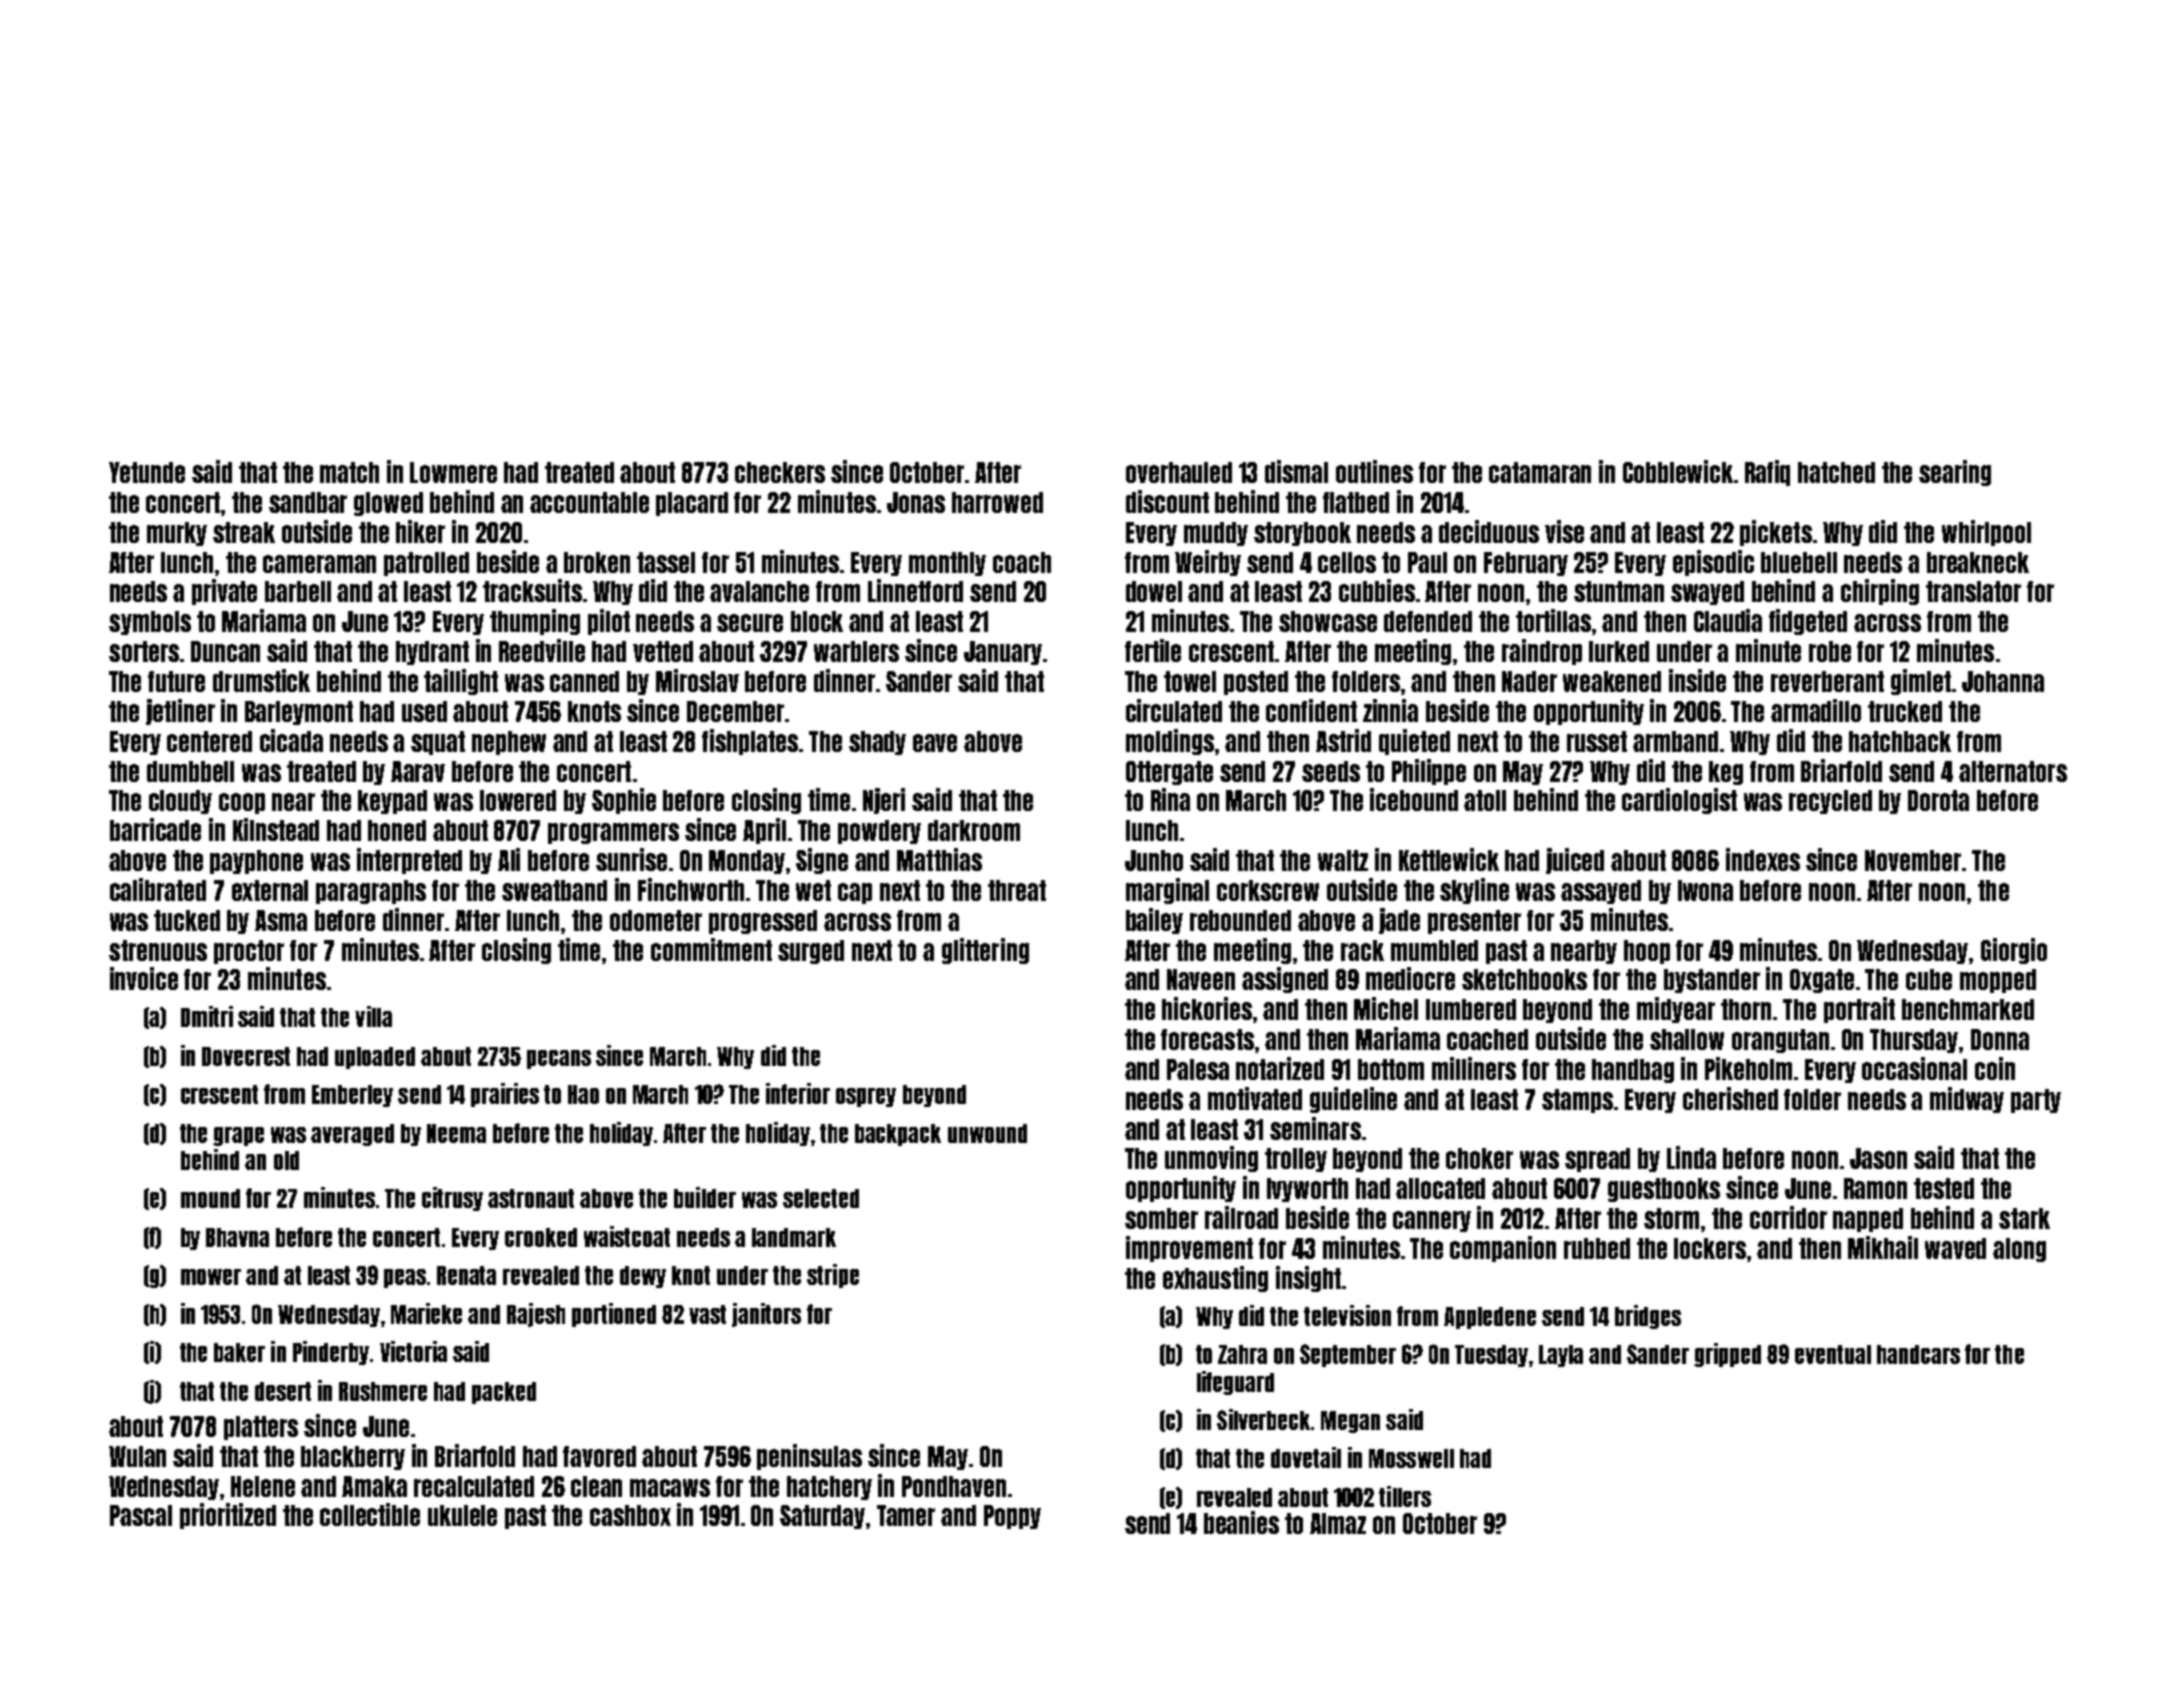 This screenshot has height=1683, width=2178. Describe the element at coordinates (1170, 799) in the screenshot. I see `Rina` at that location.
